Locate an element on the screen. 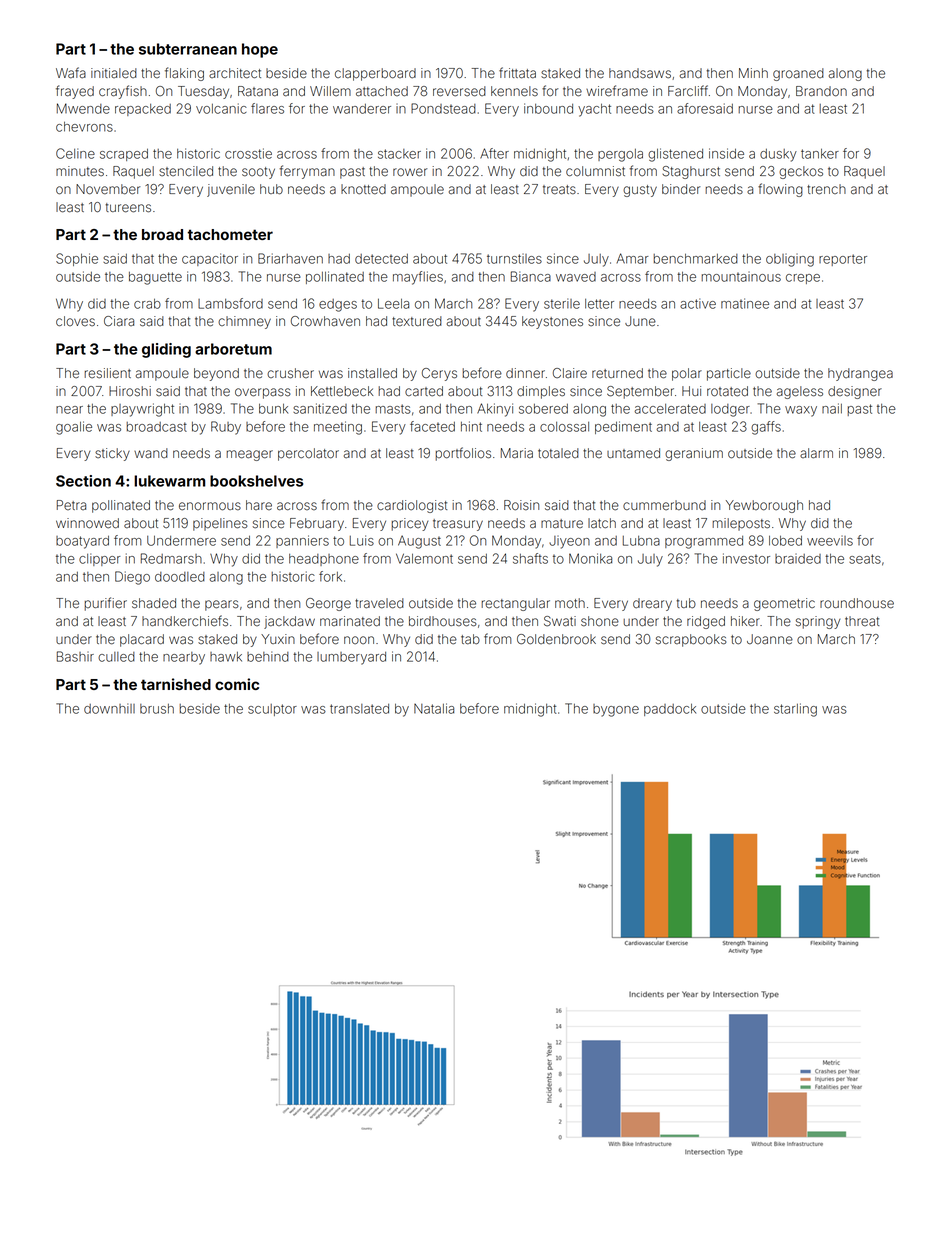  designer is located at coordinates (855, 392).
